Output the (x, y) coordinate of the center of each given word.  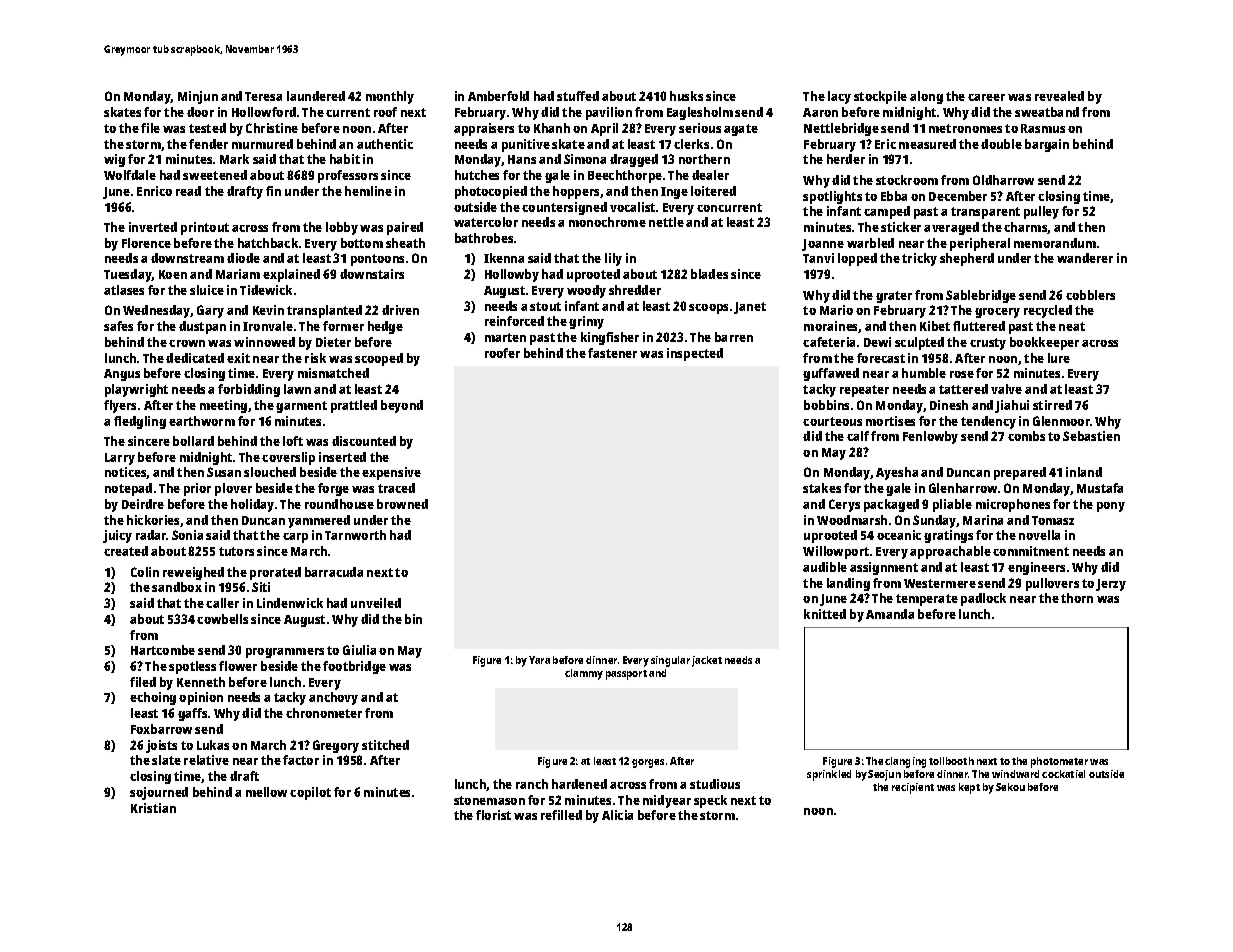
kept (969, 788)
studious (715, 784)
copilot (310, 793)
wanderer (1085, 258)
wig (114, 160)
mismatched (333, 373)
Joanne (823, 245)
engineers (1036, 568)
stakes (822, 488)
